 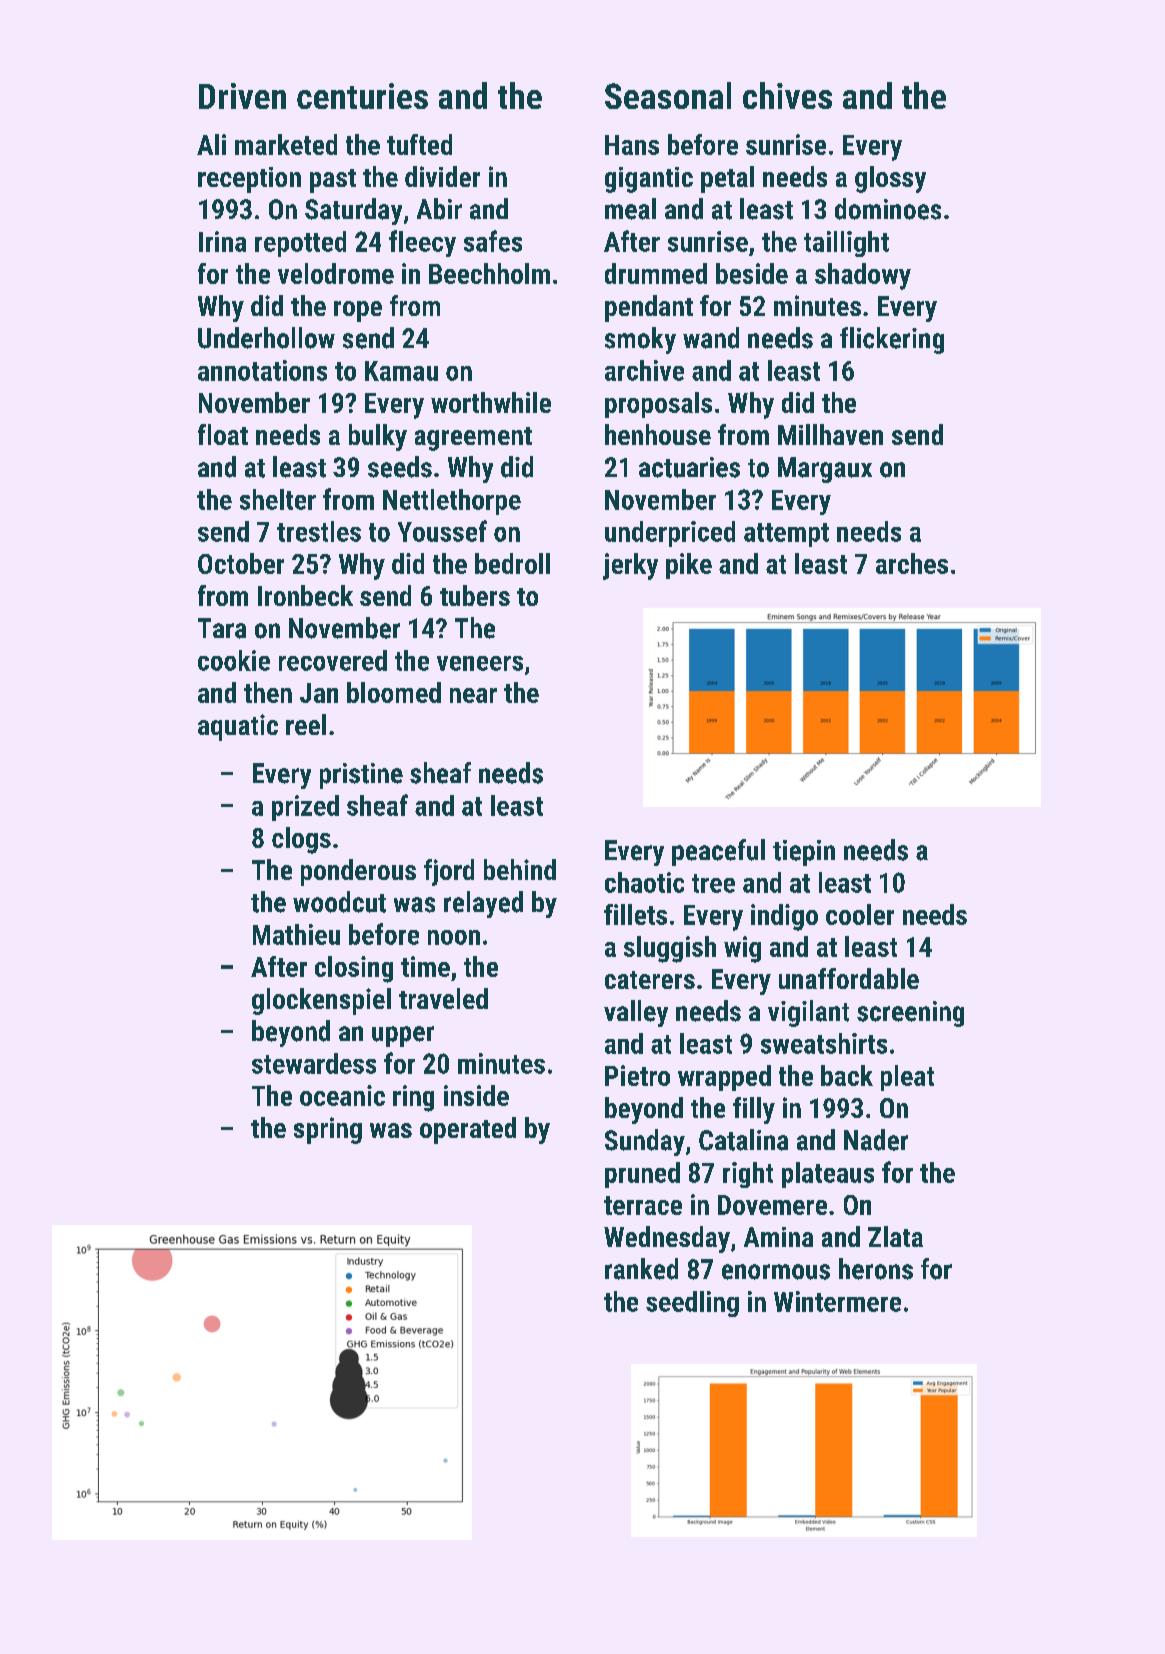 I want to click on clogs, so click(x=301, y=840).
